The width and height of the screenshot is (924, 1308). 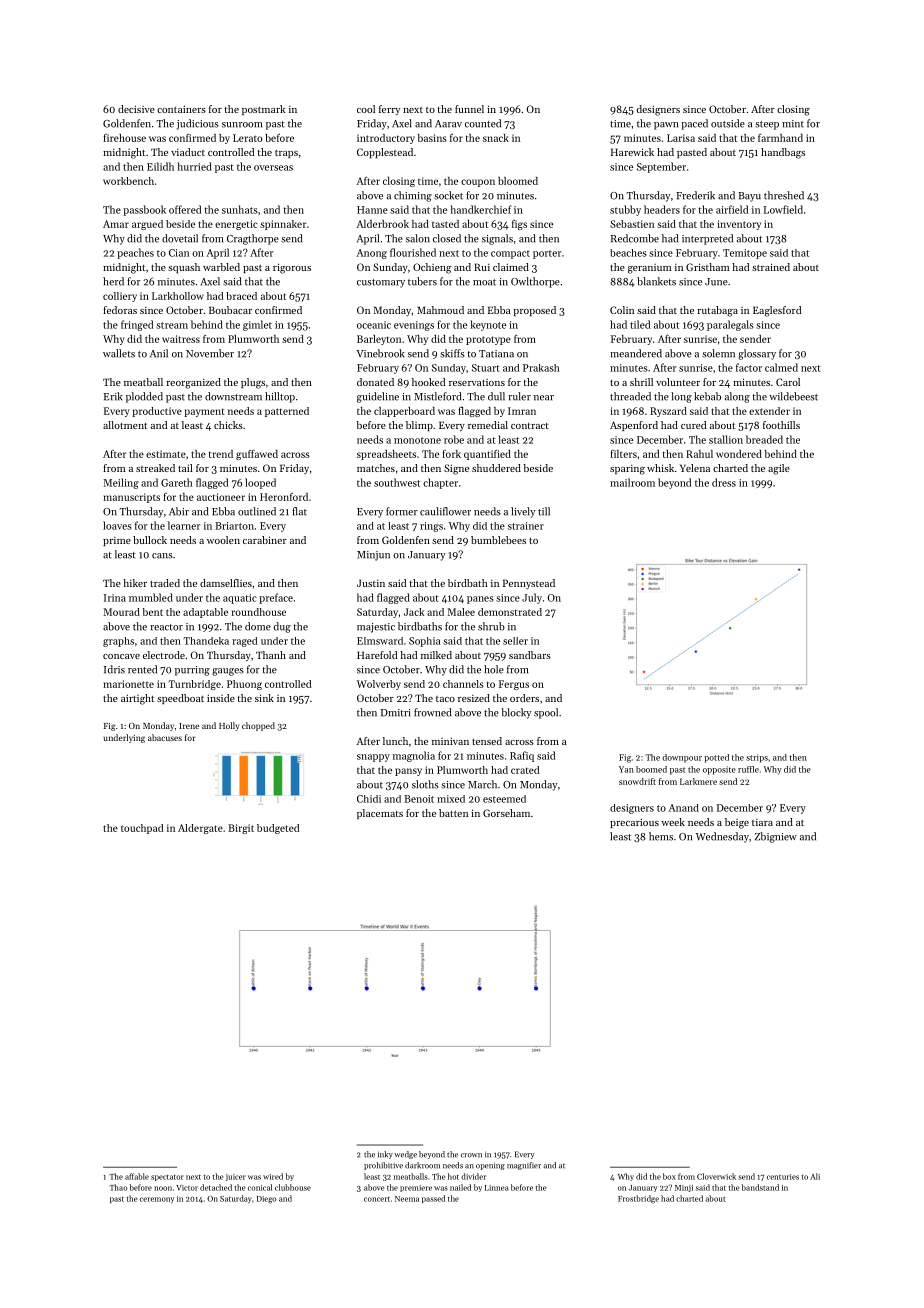 What do you see at coordinates (377, 1199) in the screenshot?
I see `concert` at bounding box center [377, 1199].
